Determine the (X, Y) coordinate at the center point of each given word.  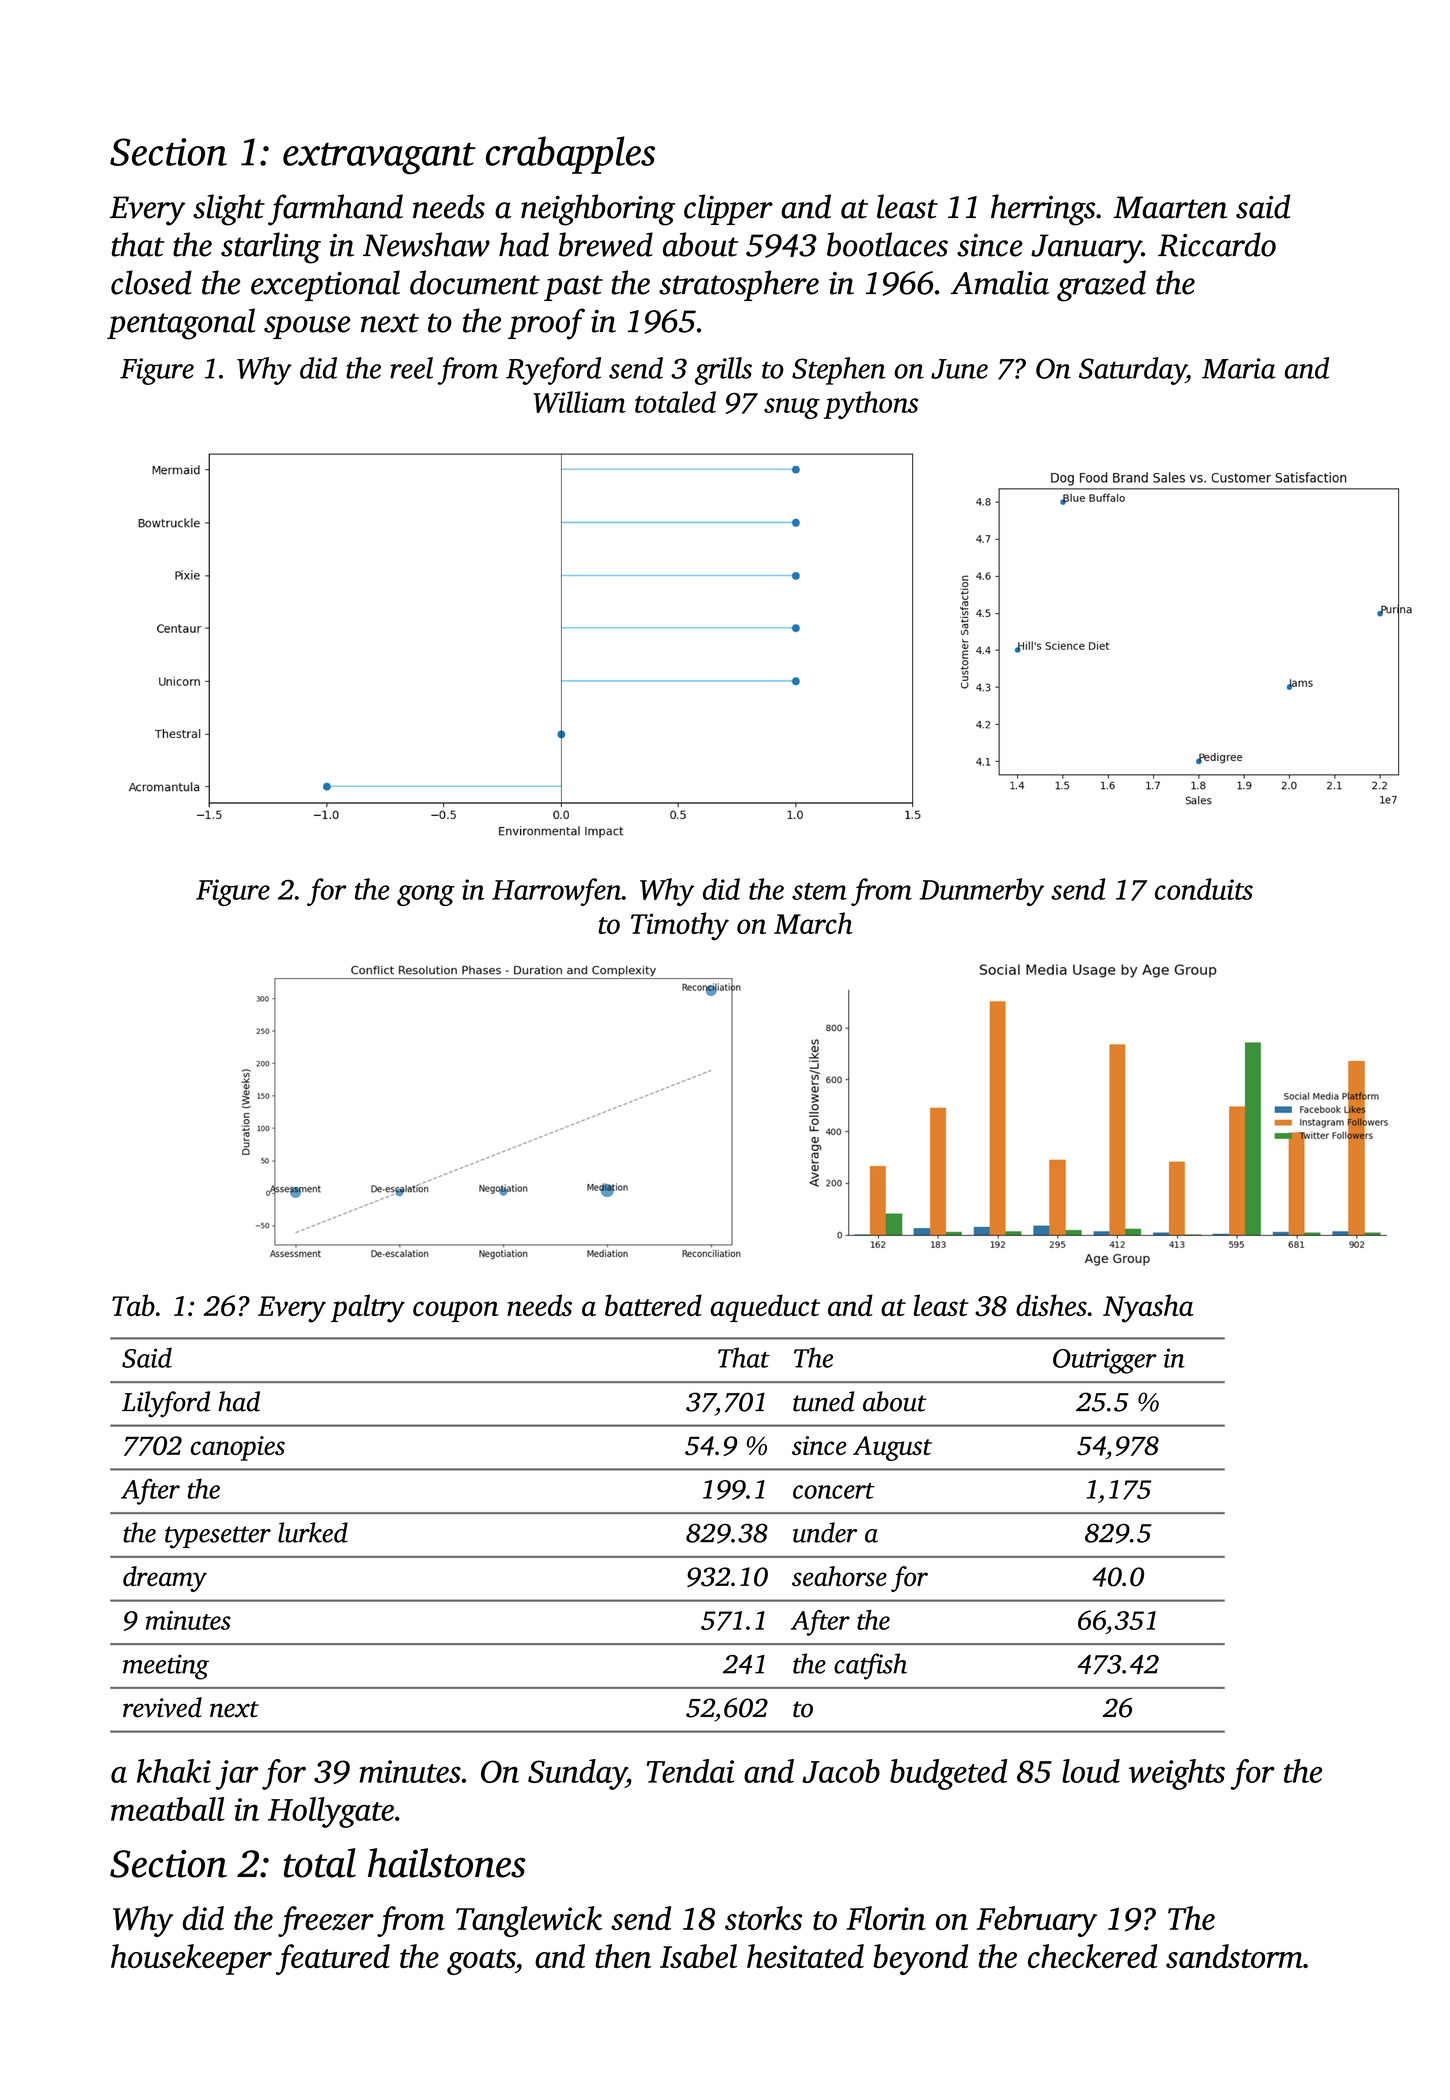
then (623, 1956)
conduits (1204, 889)
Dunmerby (982, 892)
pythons (871, 405)
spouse (307, 327)
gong (426, 895)
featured (333, 1959)
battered (653, 1305)
